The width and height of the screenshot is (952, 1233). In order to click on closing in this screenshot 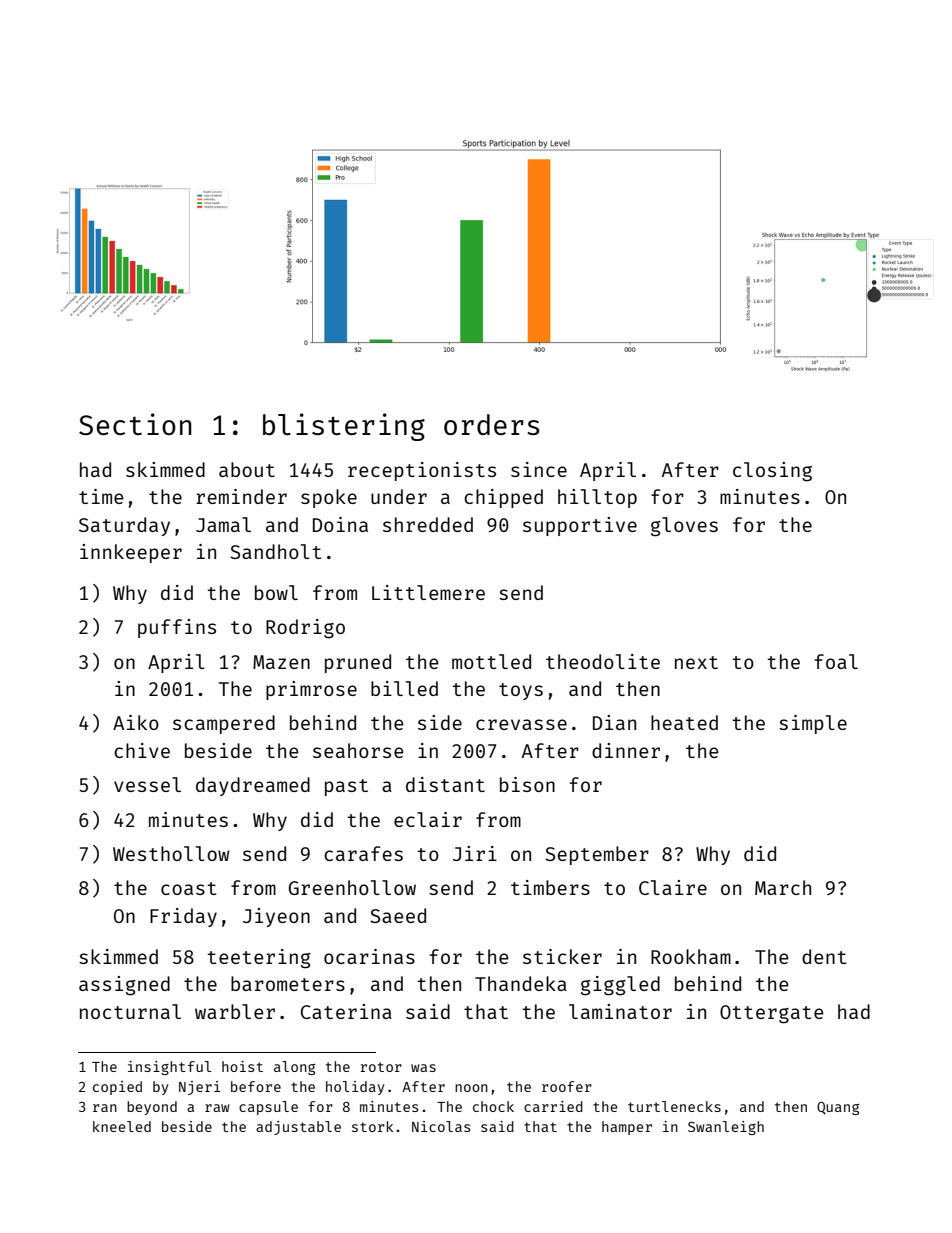, I will do `click(772, 472)`.
